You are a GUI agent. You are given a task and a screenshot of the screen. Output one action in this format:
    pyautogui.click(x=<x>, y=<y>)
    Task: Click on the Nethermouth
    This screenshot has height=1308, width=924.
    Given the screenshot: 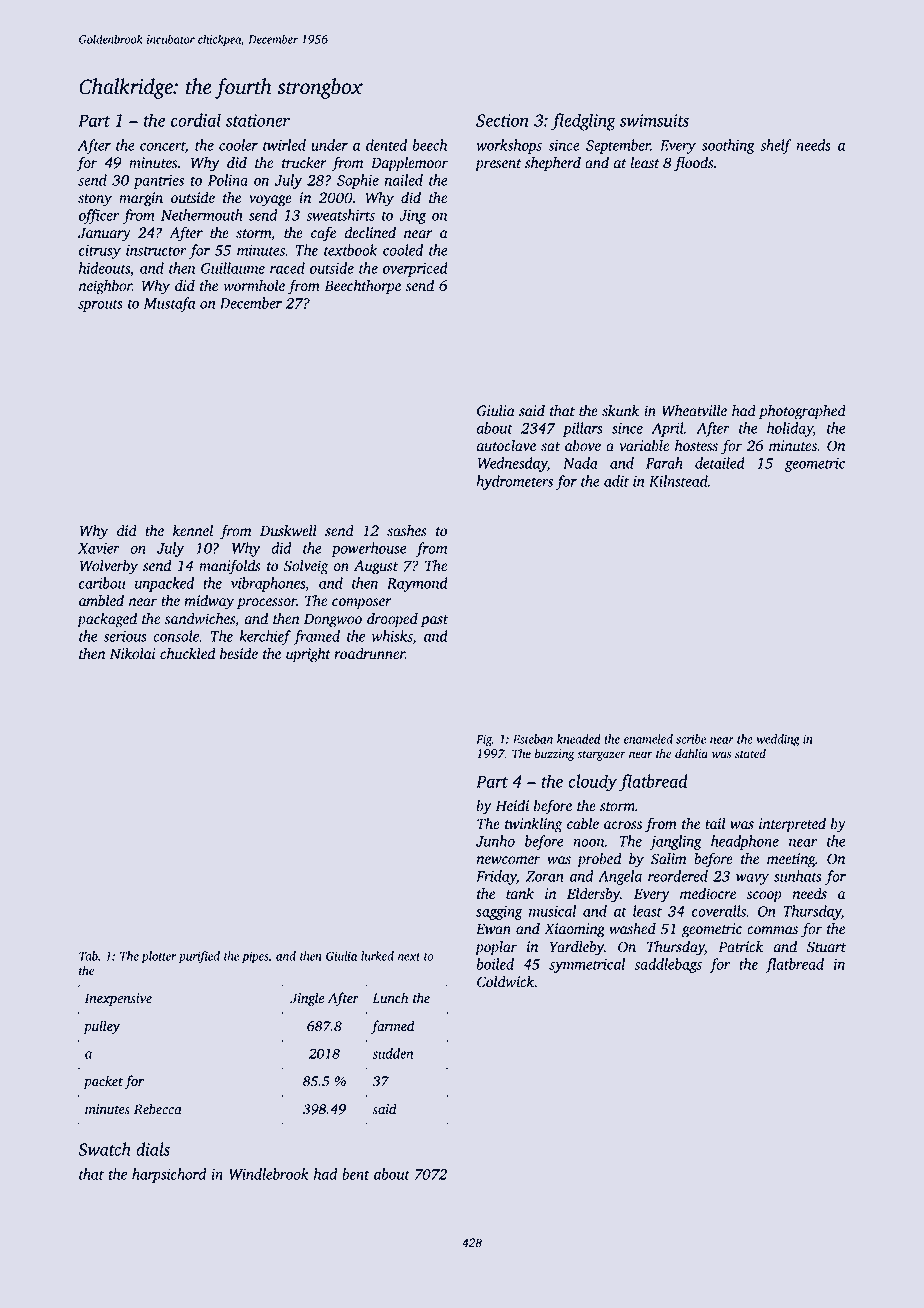 What is the action you would take?
    pyautogui.click(x=201, y=215)
